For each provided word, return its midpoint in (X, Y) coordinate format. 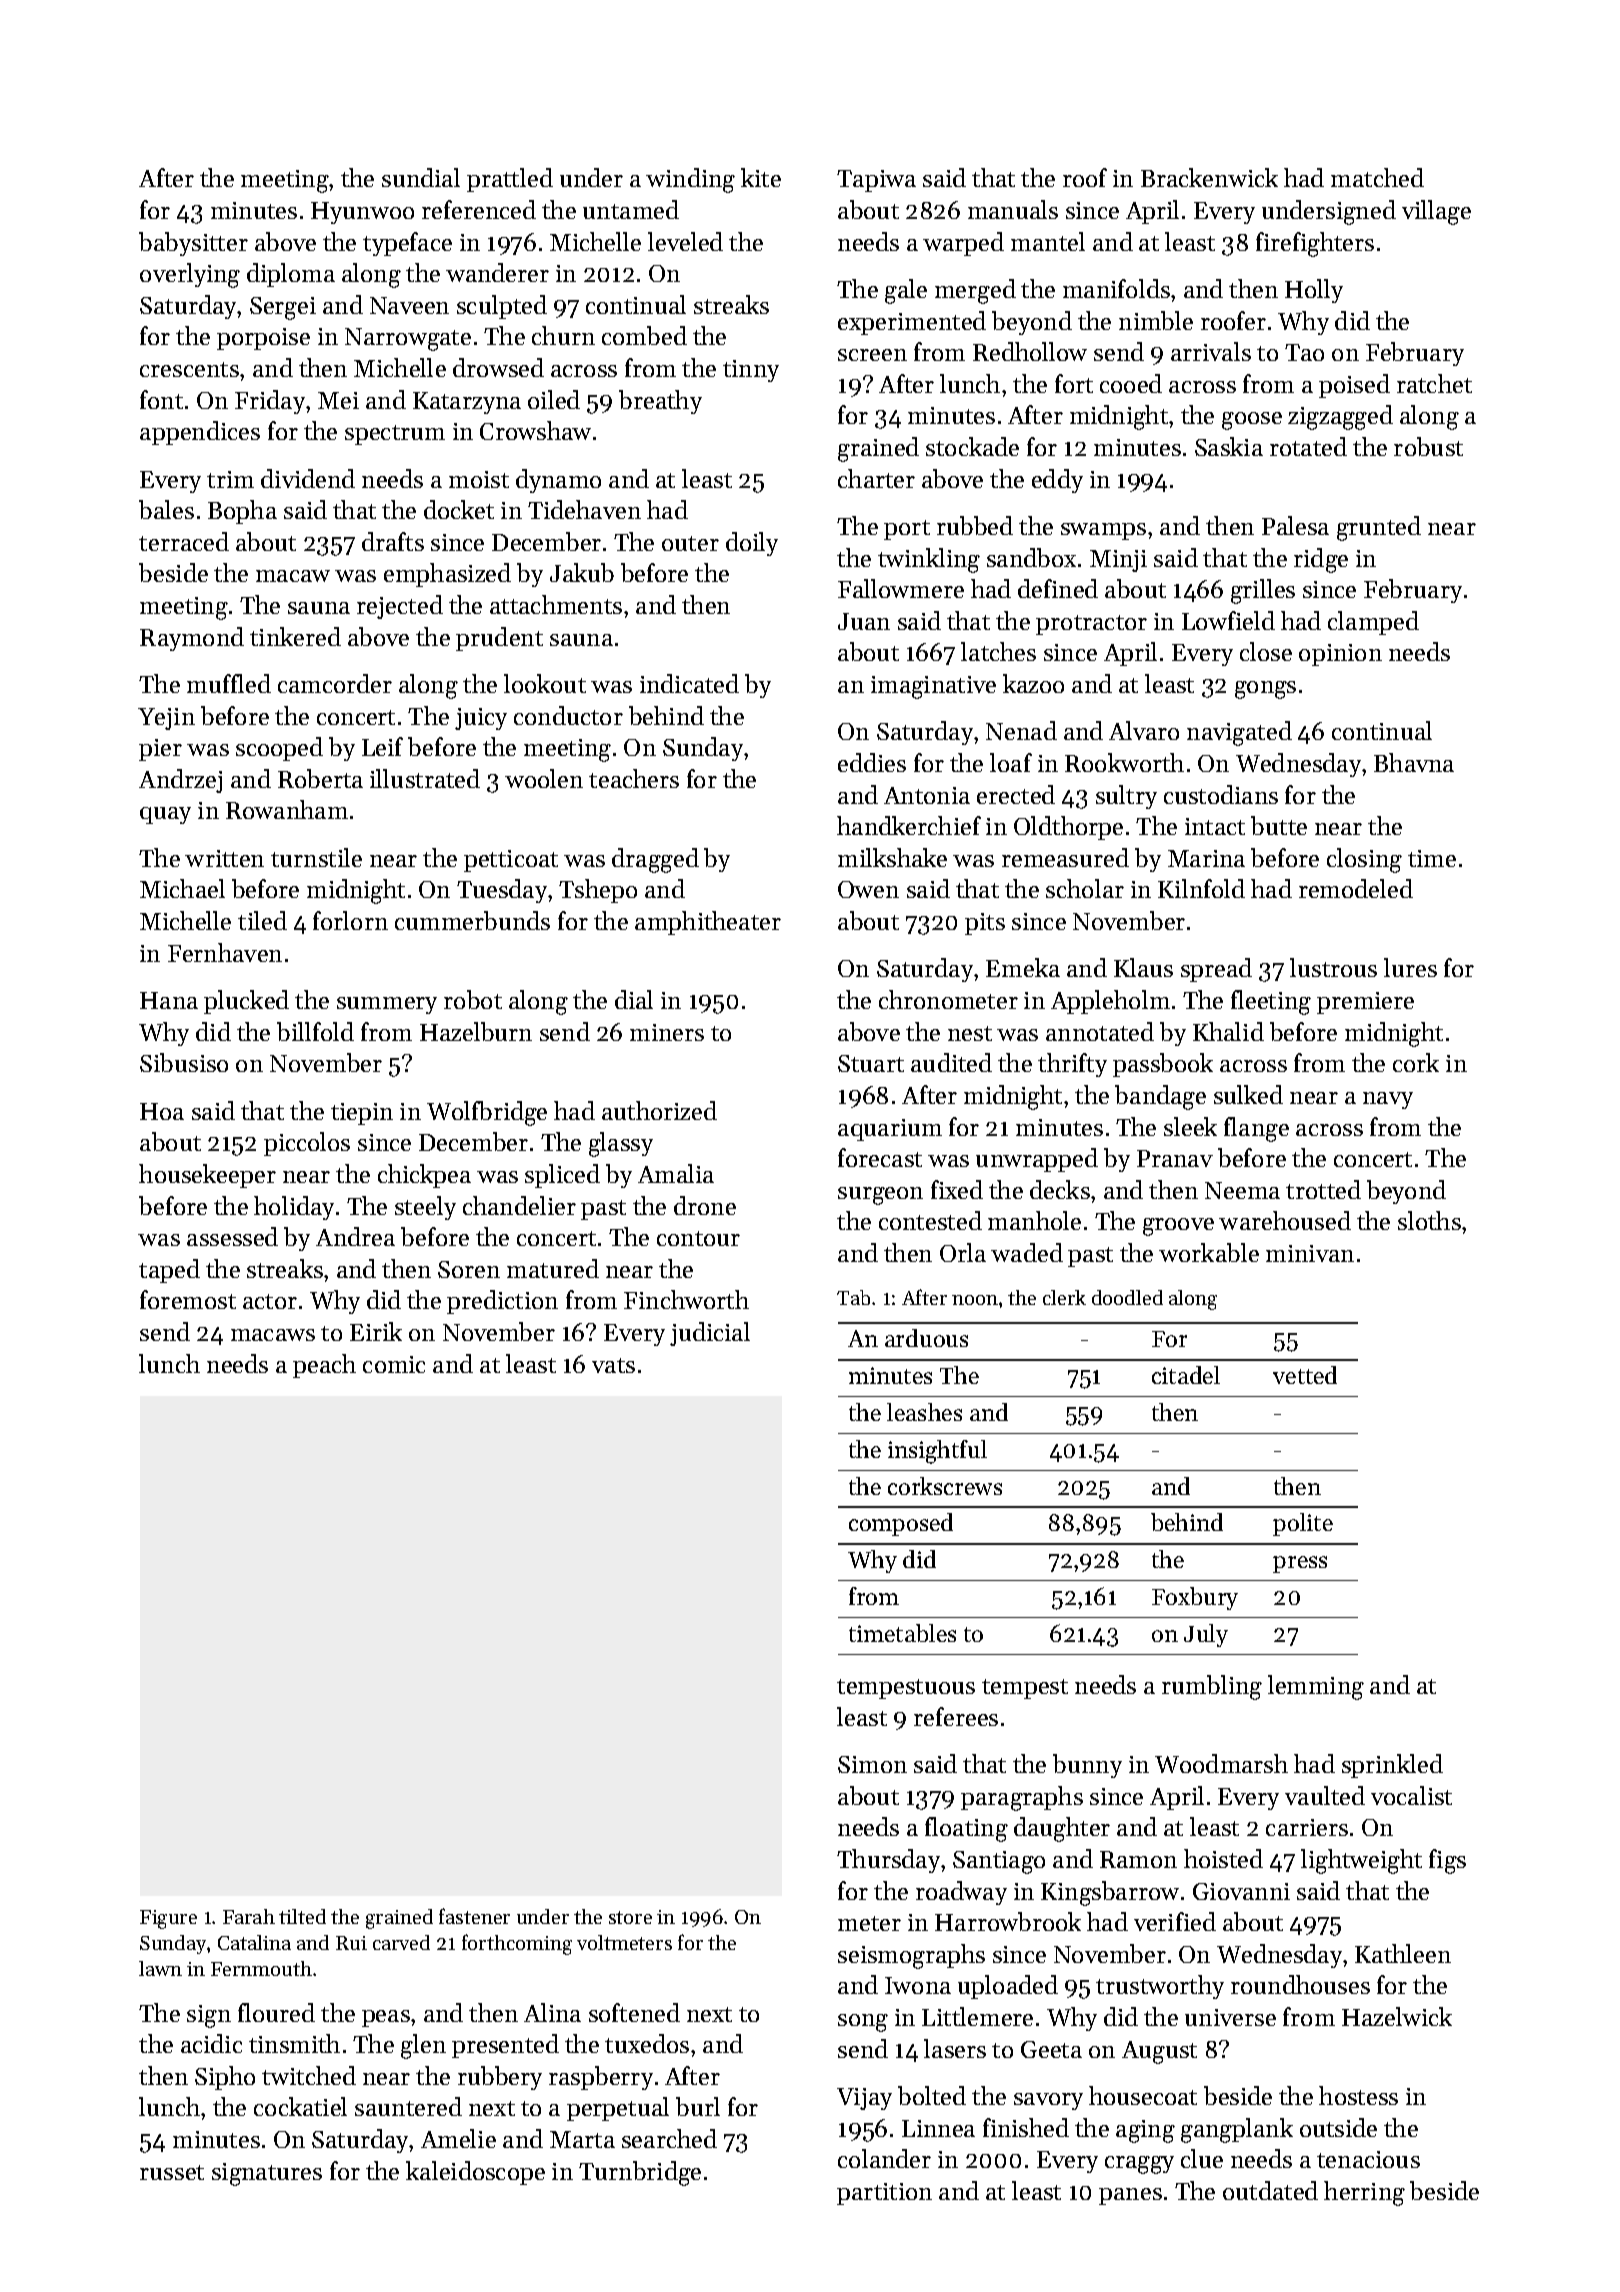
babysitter (193, 244)
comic (394, 1364)
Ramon (1138, 1859)
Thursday (888, 1861)
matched (1377, 177)
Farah (249, 1916)
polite (1303, 1524)
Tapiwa (876, 181)
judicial (710, 1334)
